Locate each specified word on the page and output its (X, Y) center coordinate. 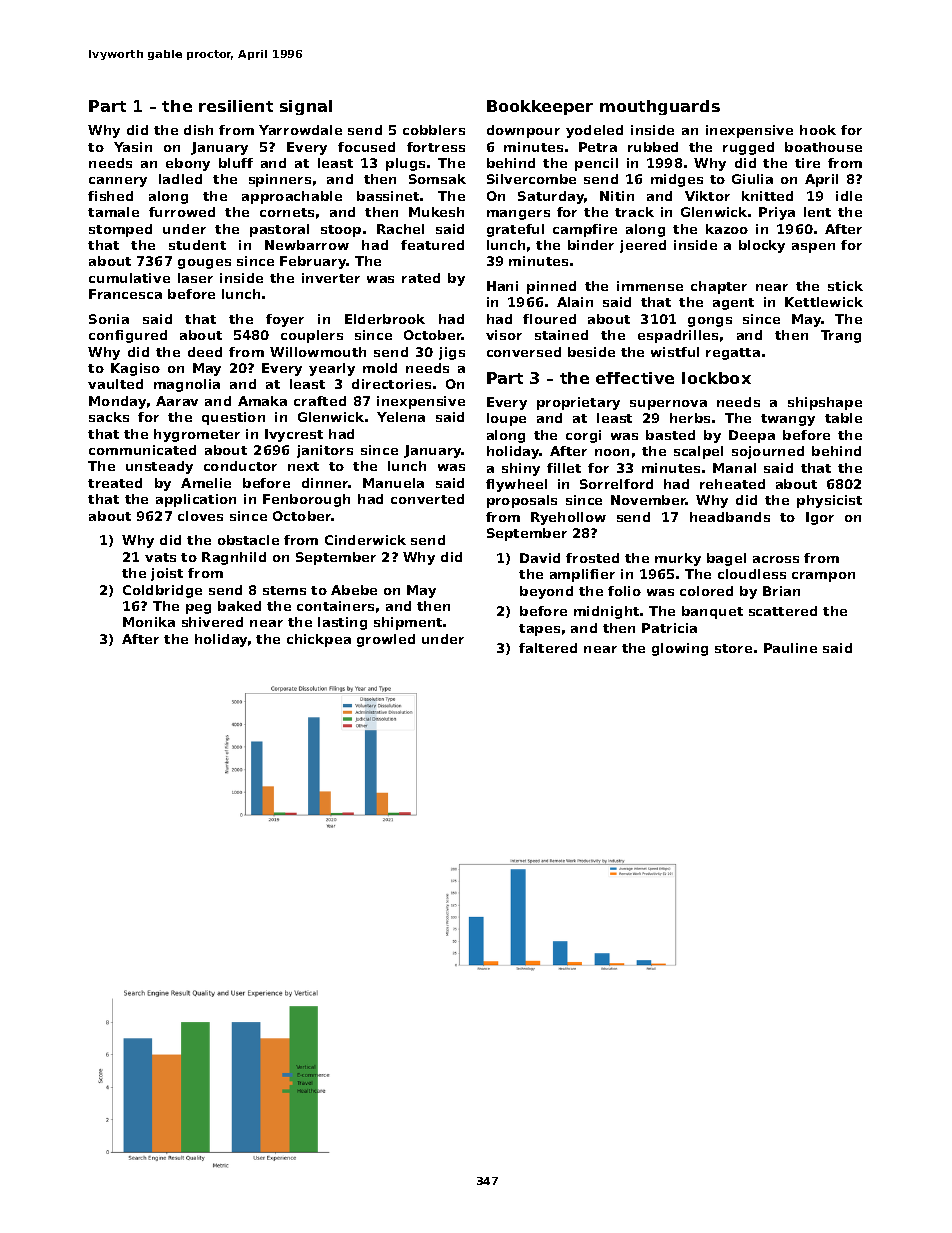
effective (635, 378)
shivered (212, 622)
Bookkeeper (540, 107)
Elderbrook (385, 319)
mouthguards (660, 107)
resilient (236, 106)
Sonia (109, 319)
